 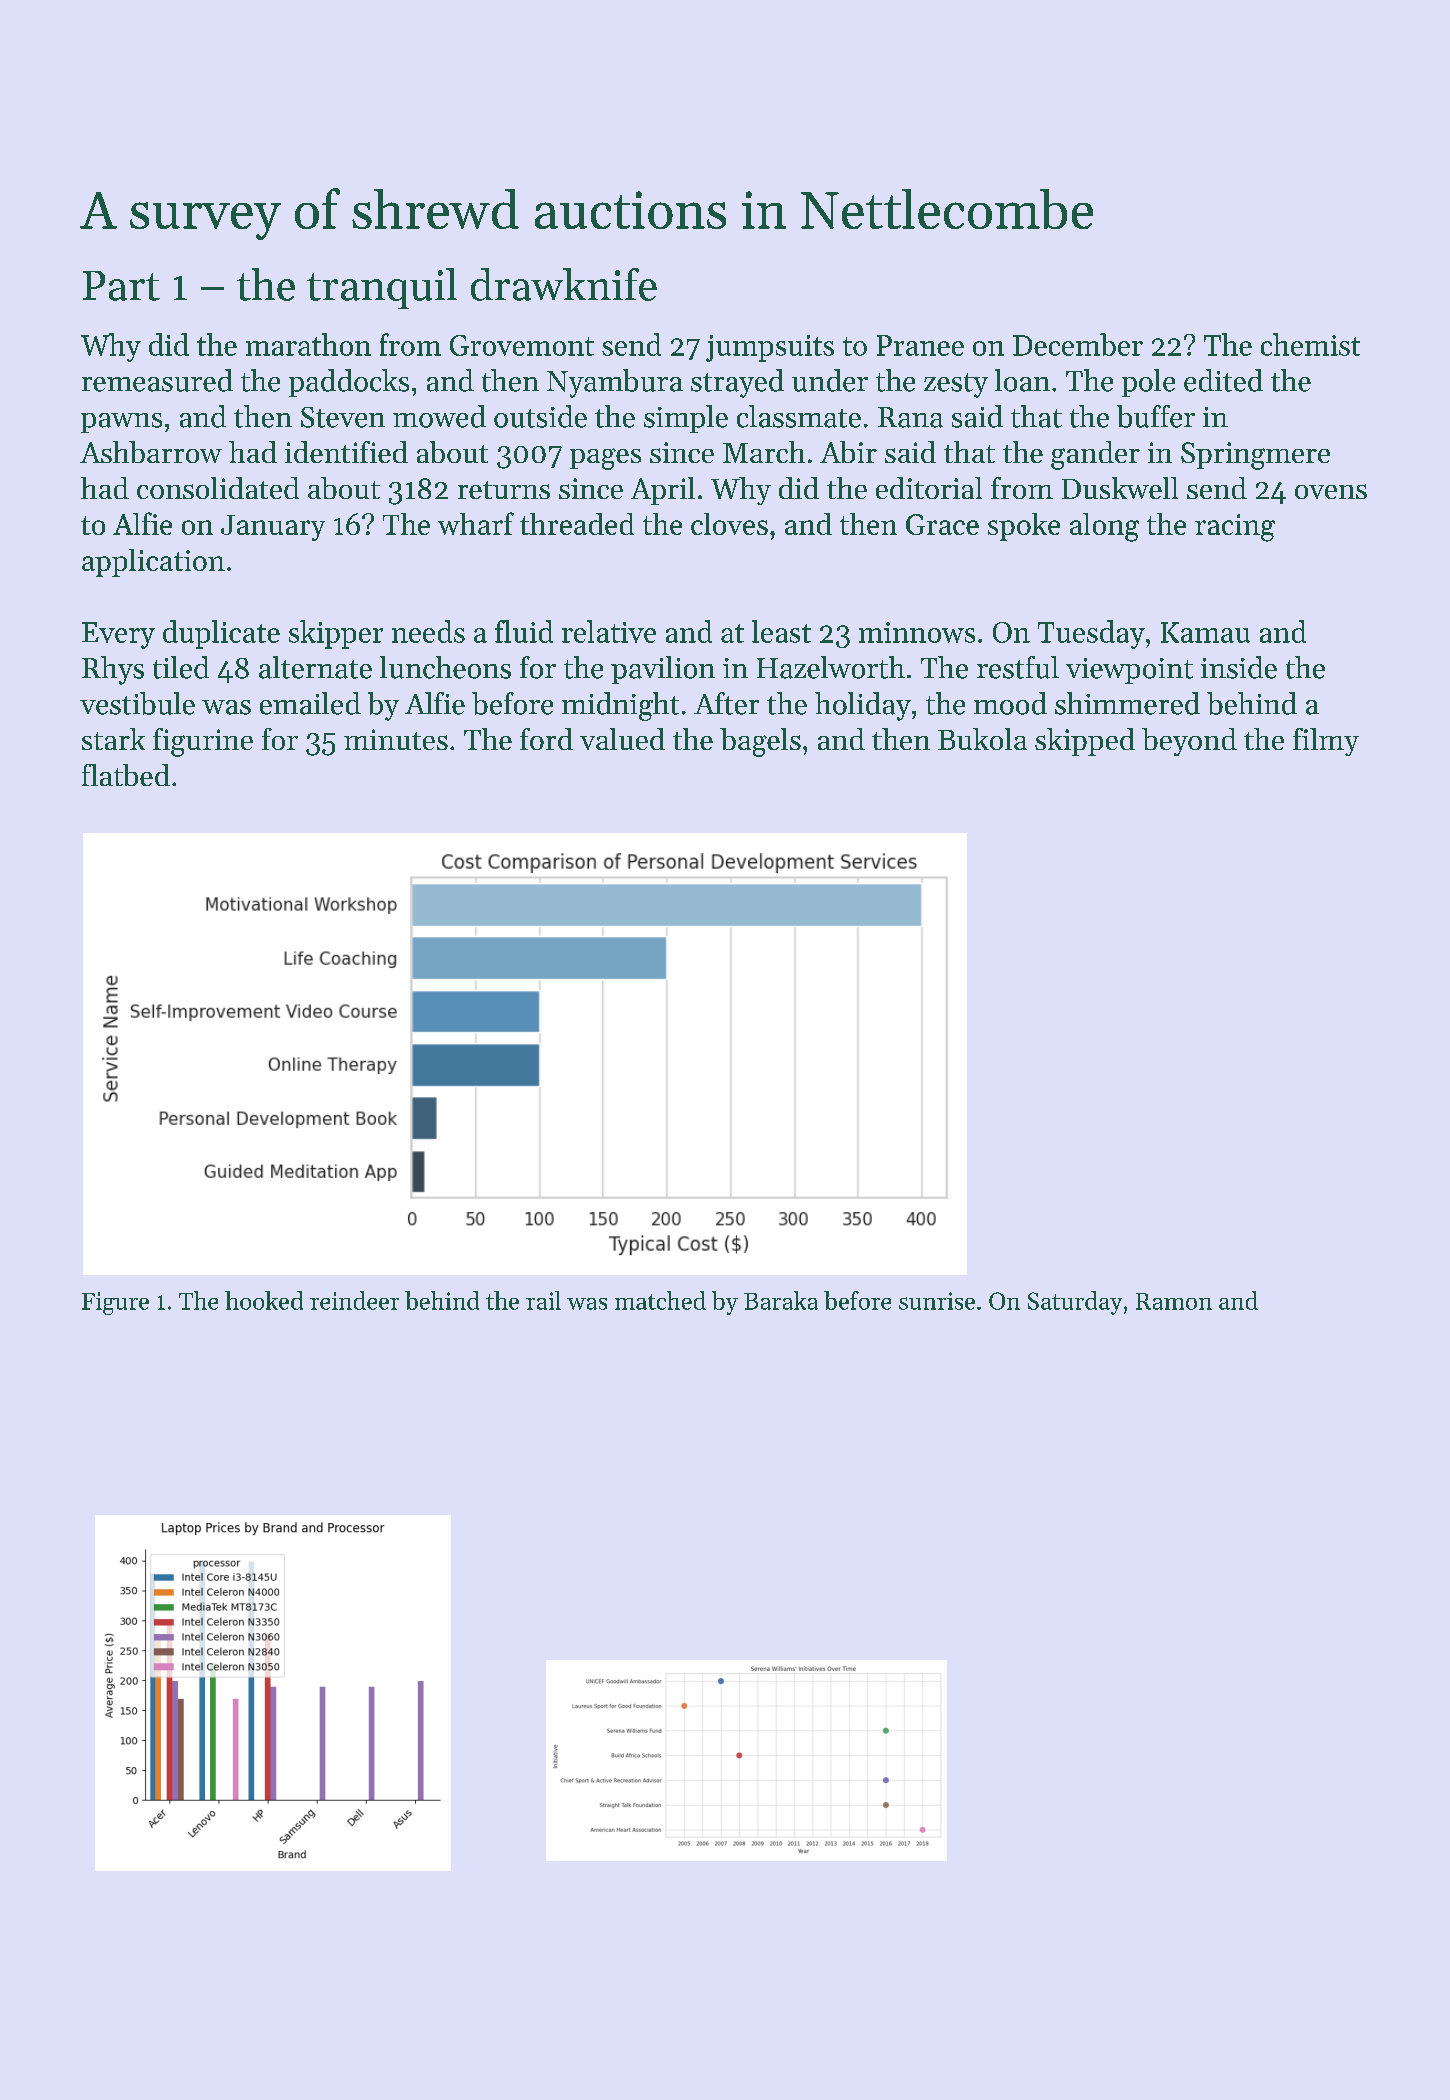 What do you see at coordinates (937, 1301) in the document?
I see `sunrise` at bounding box center [937, 1301].
